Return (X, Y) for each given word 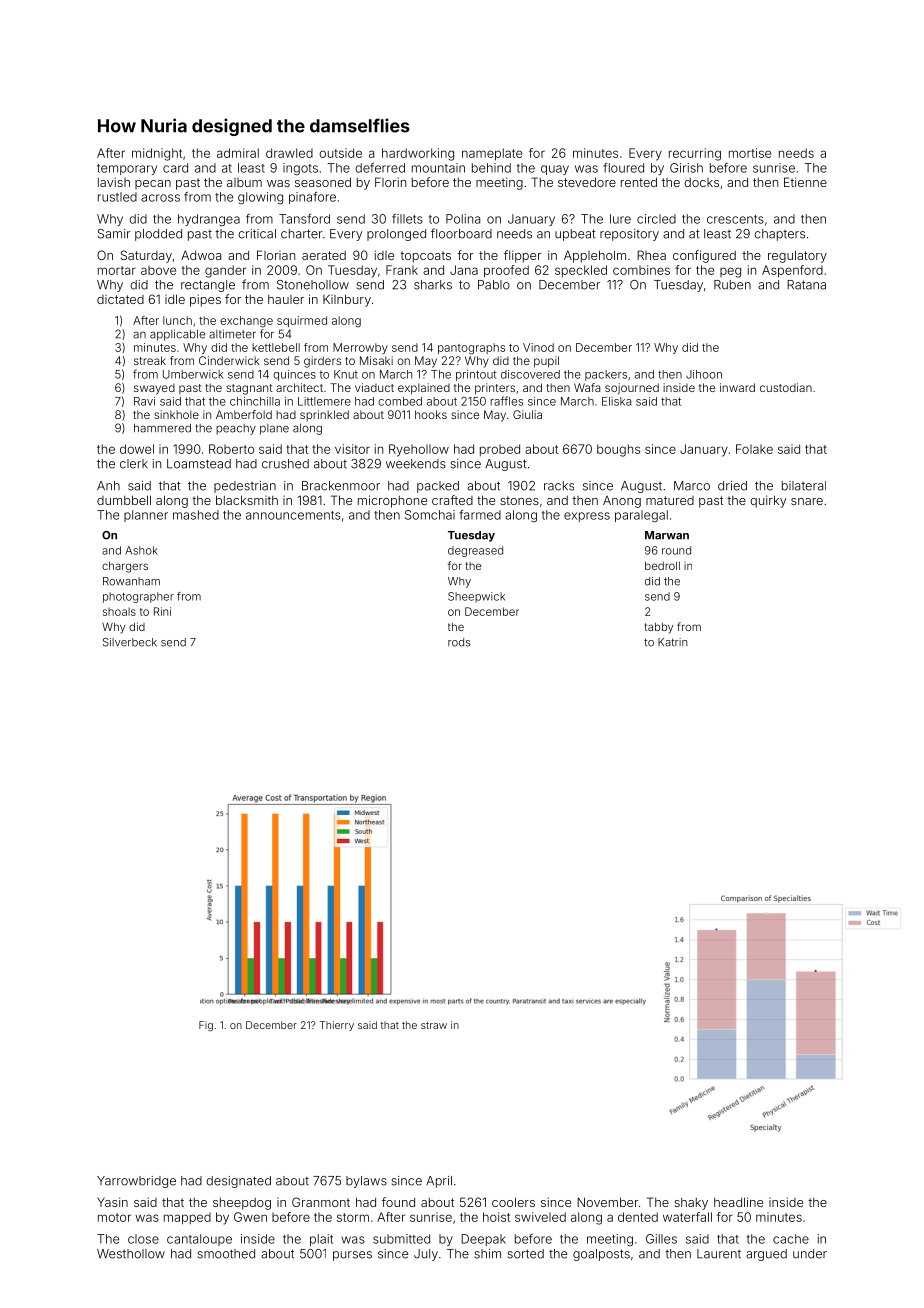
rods (459, 642)
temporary (127, 169)
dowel (137, 449)
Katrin (673, 642)
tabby (658, 628)
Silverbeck (130, 642)
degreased (475, 551)
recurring (695, 154)
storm (353, 1217)
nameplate (492, 154)
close (143, 1239)
